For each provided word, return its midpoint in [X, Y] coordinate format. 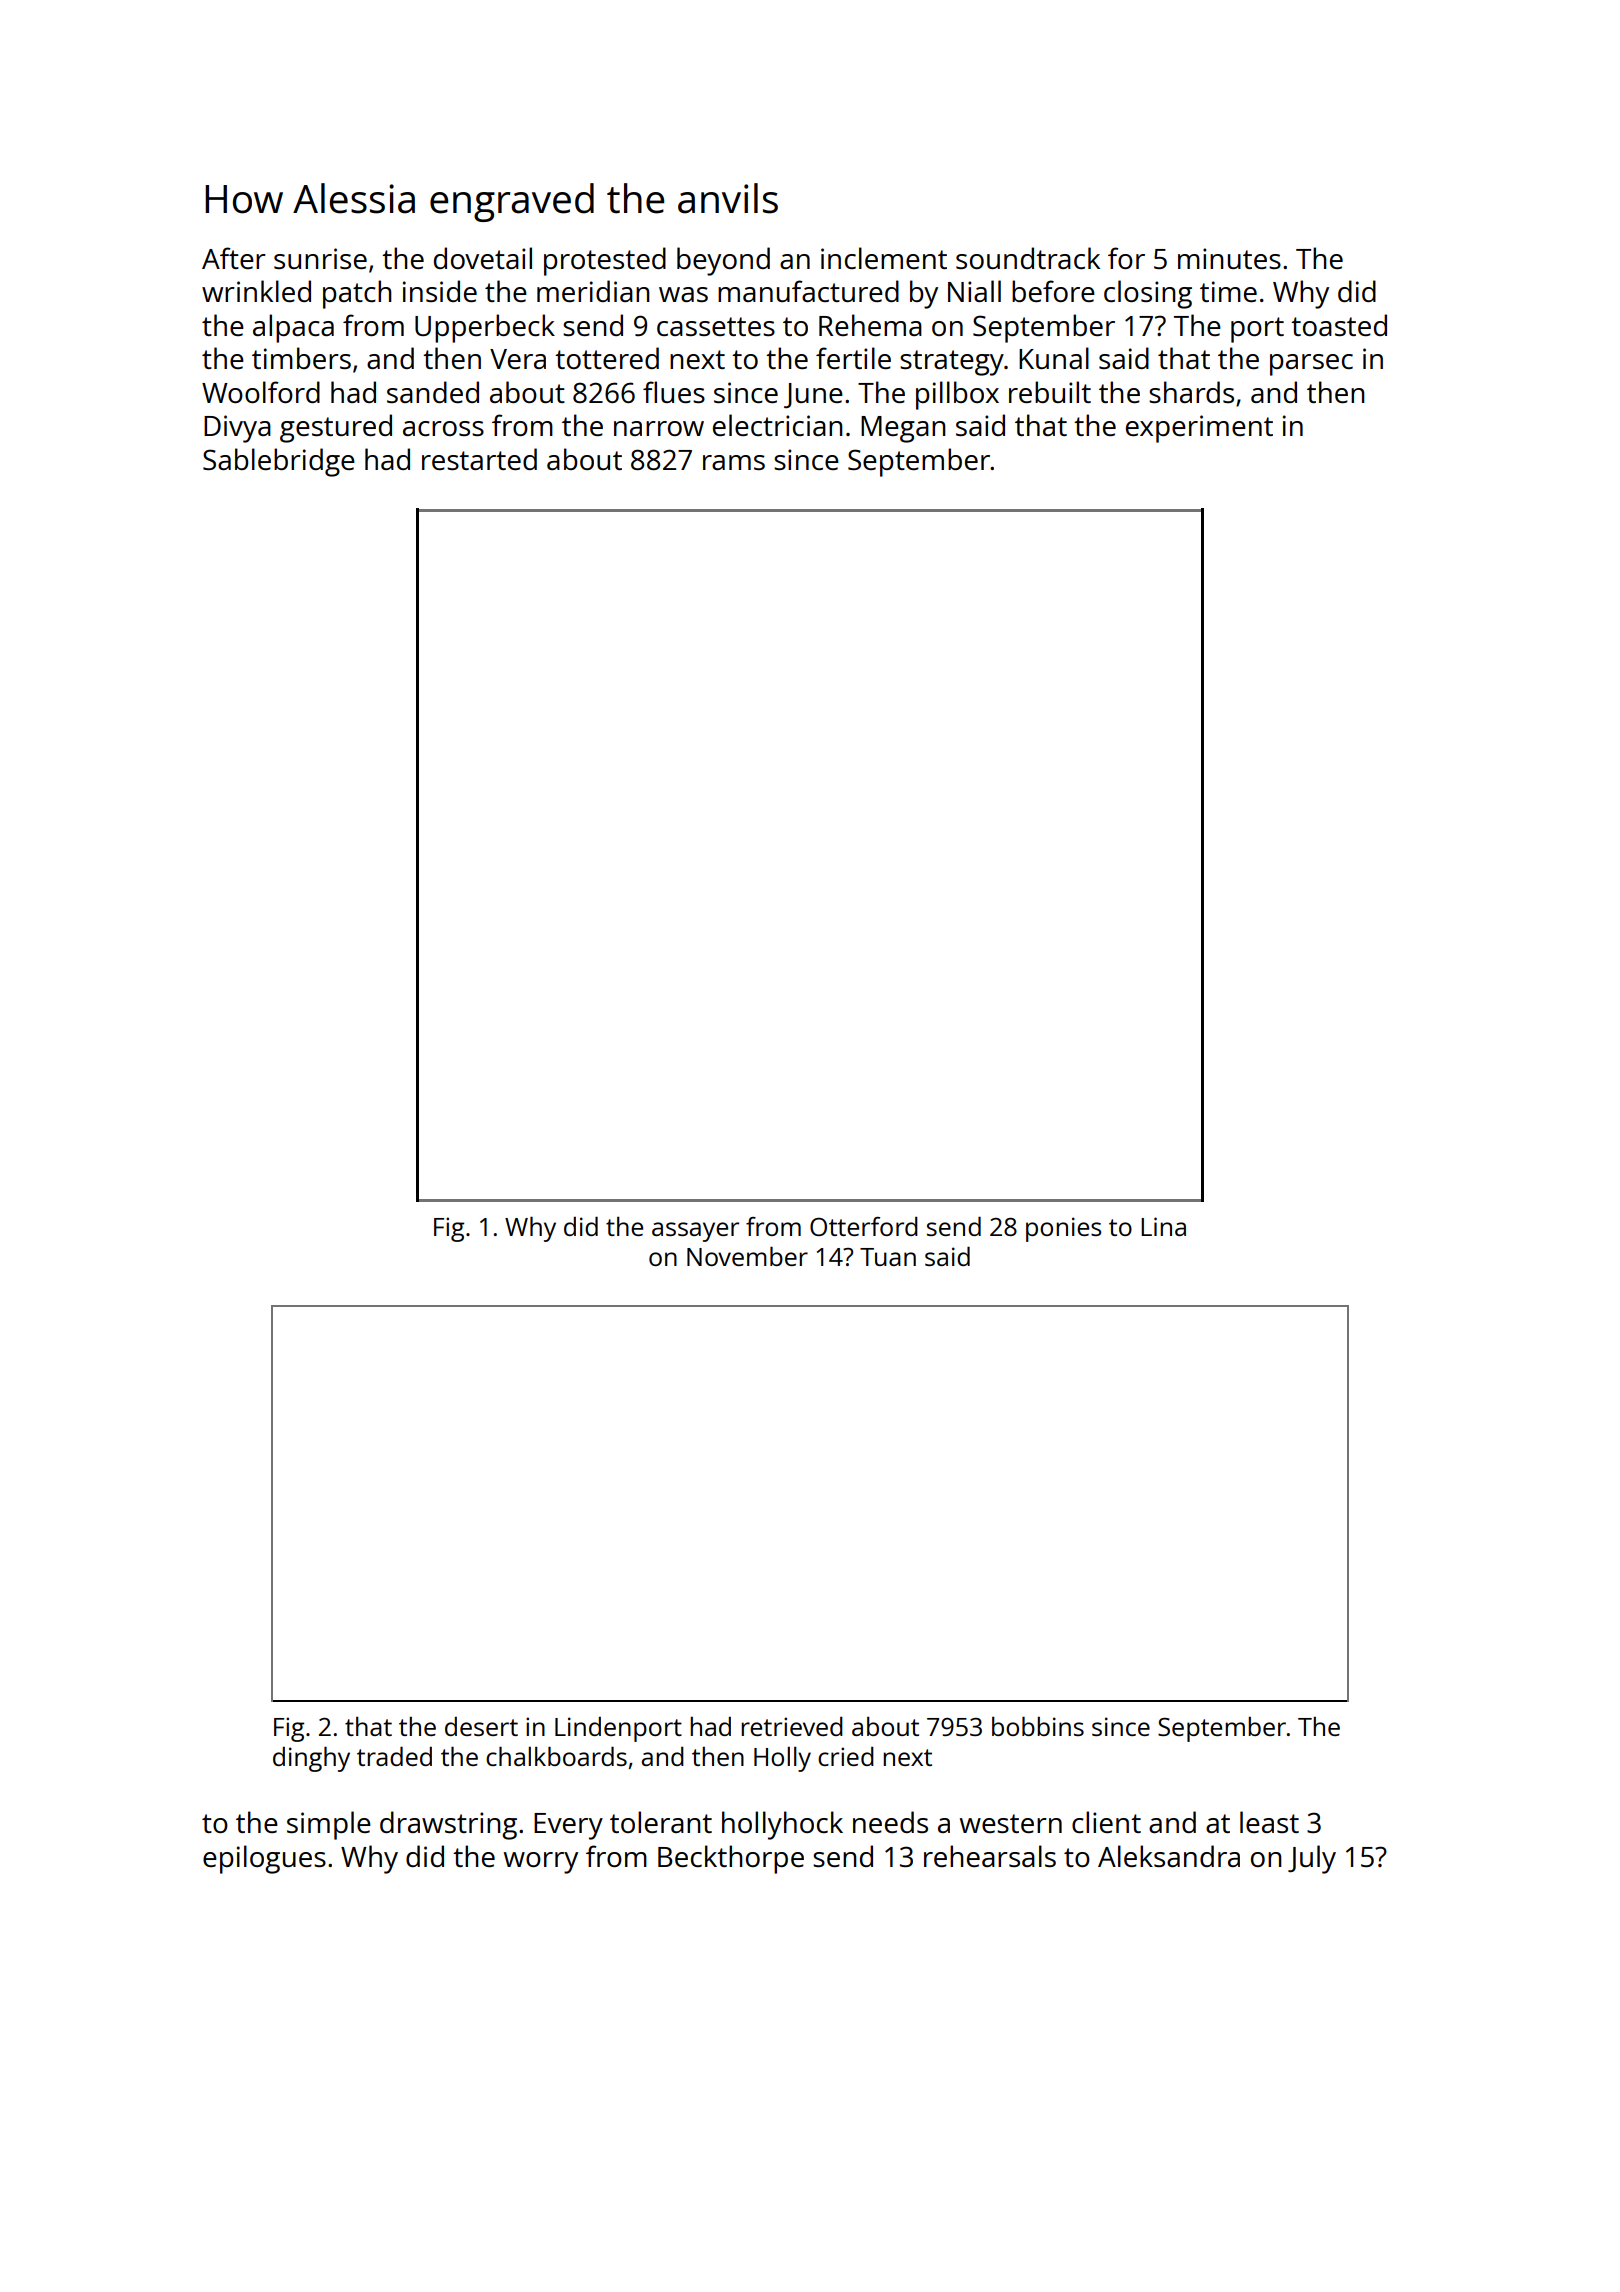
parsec [1311, 365]
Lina [1163, 1226]
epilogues [264, 1859]
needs [890, 1822]
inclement [884, 258]
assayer [695, 1232]
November [747, 1256]
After [234, 258]
